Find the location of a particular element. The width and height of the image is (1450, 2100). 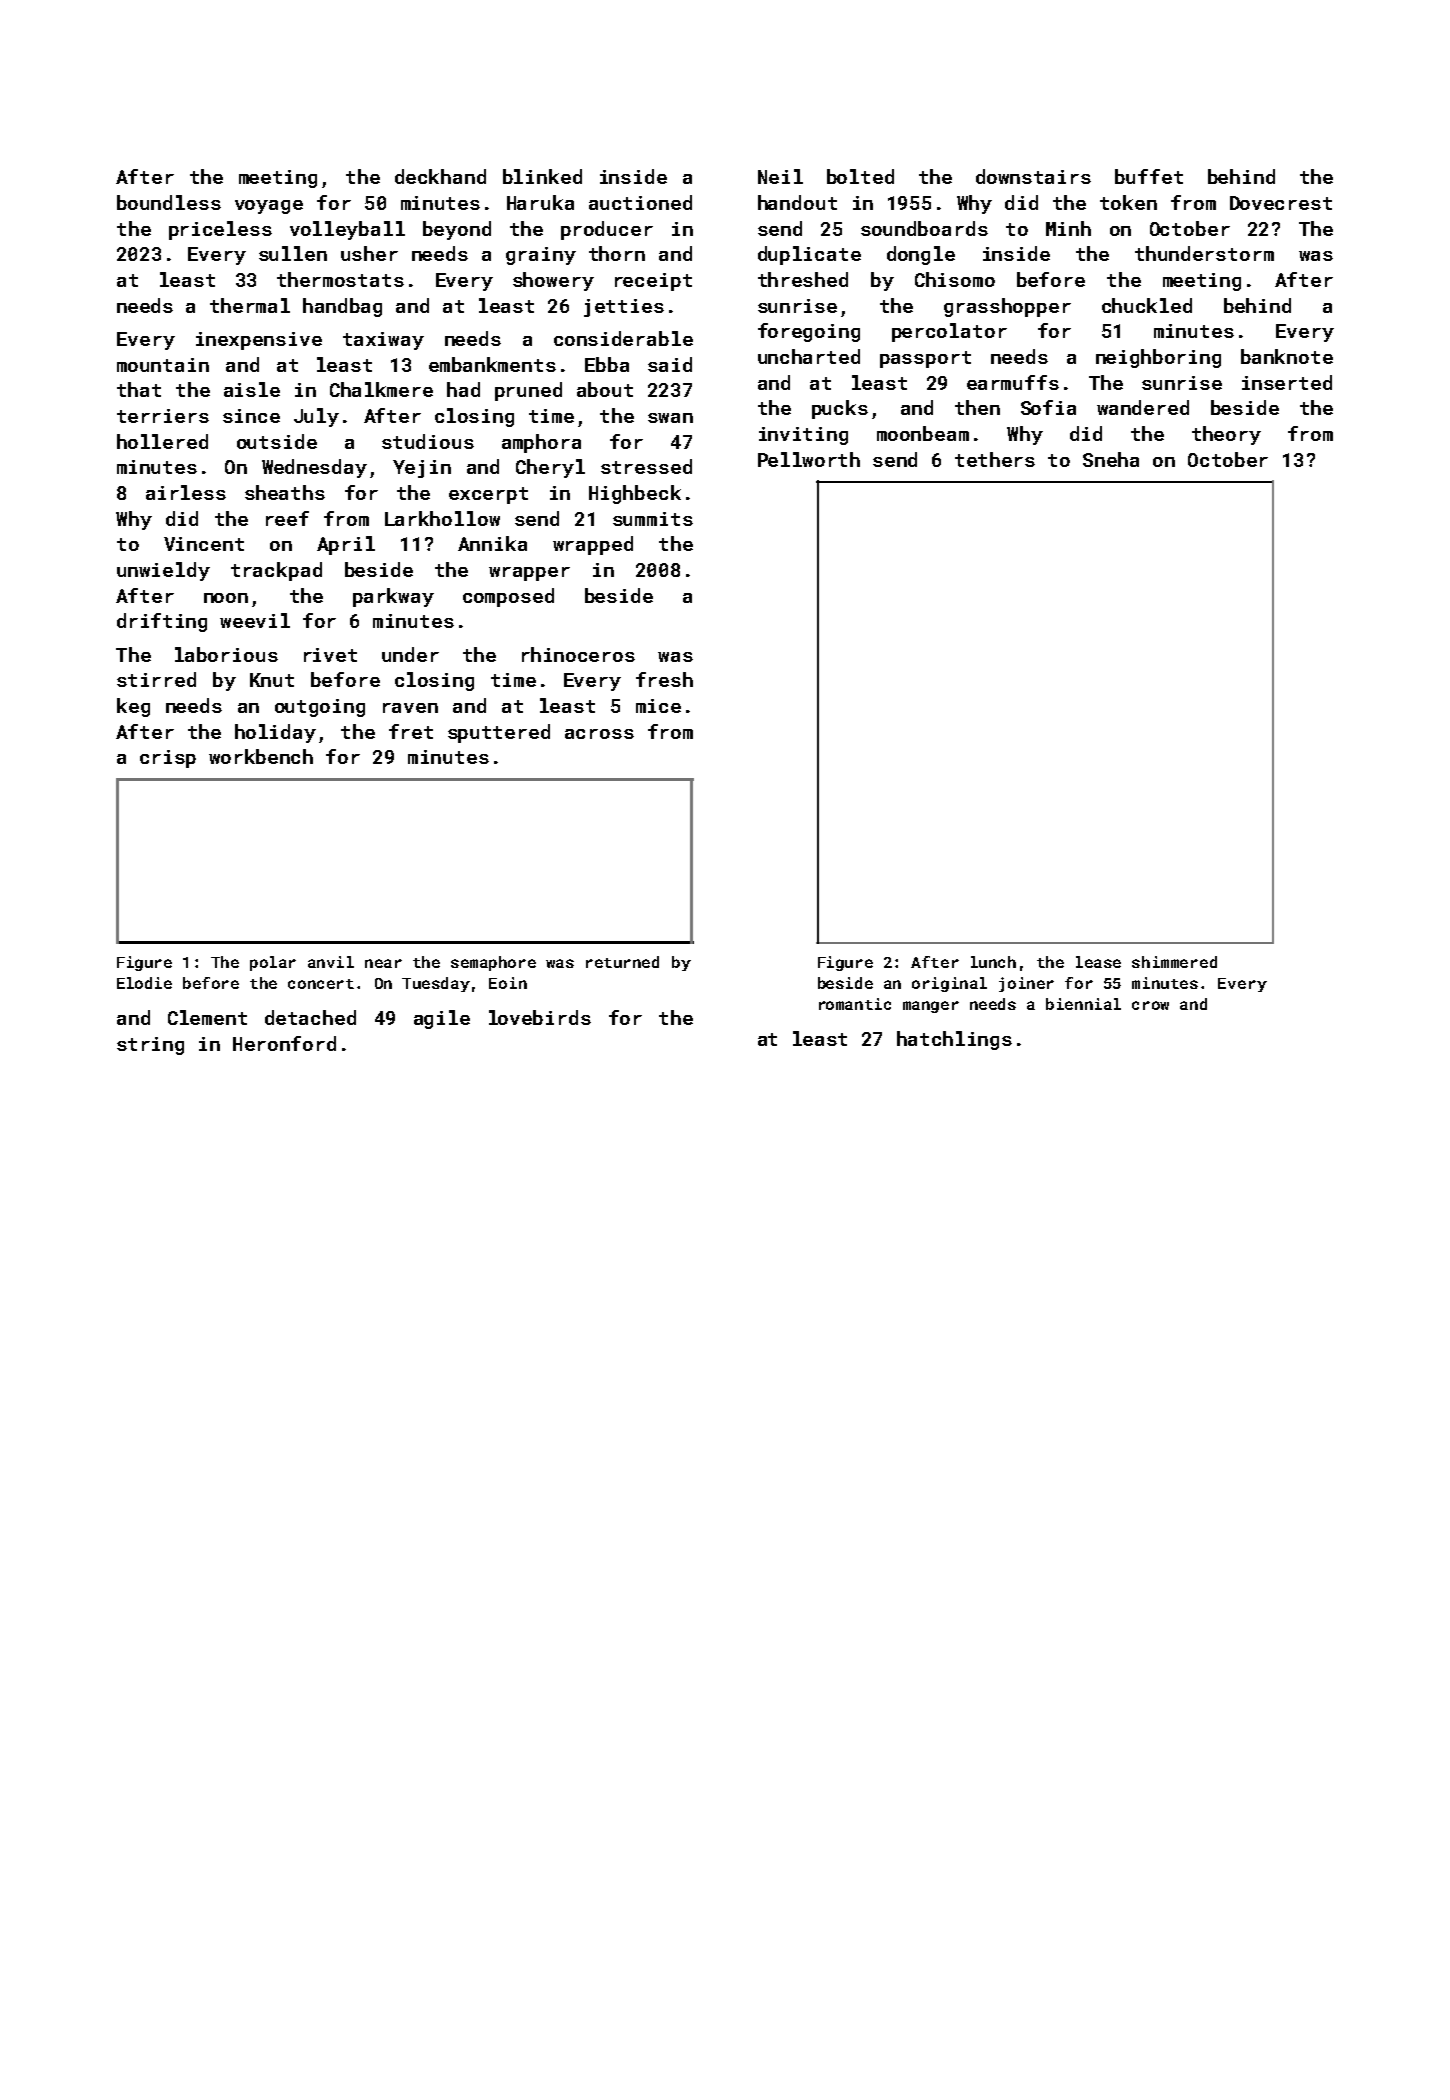

downstairs is located at coordinates (1033, 176).
